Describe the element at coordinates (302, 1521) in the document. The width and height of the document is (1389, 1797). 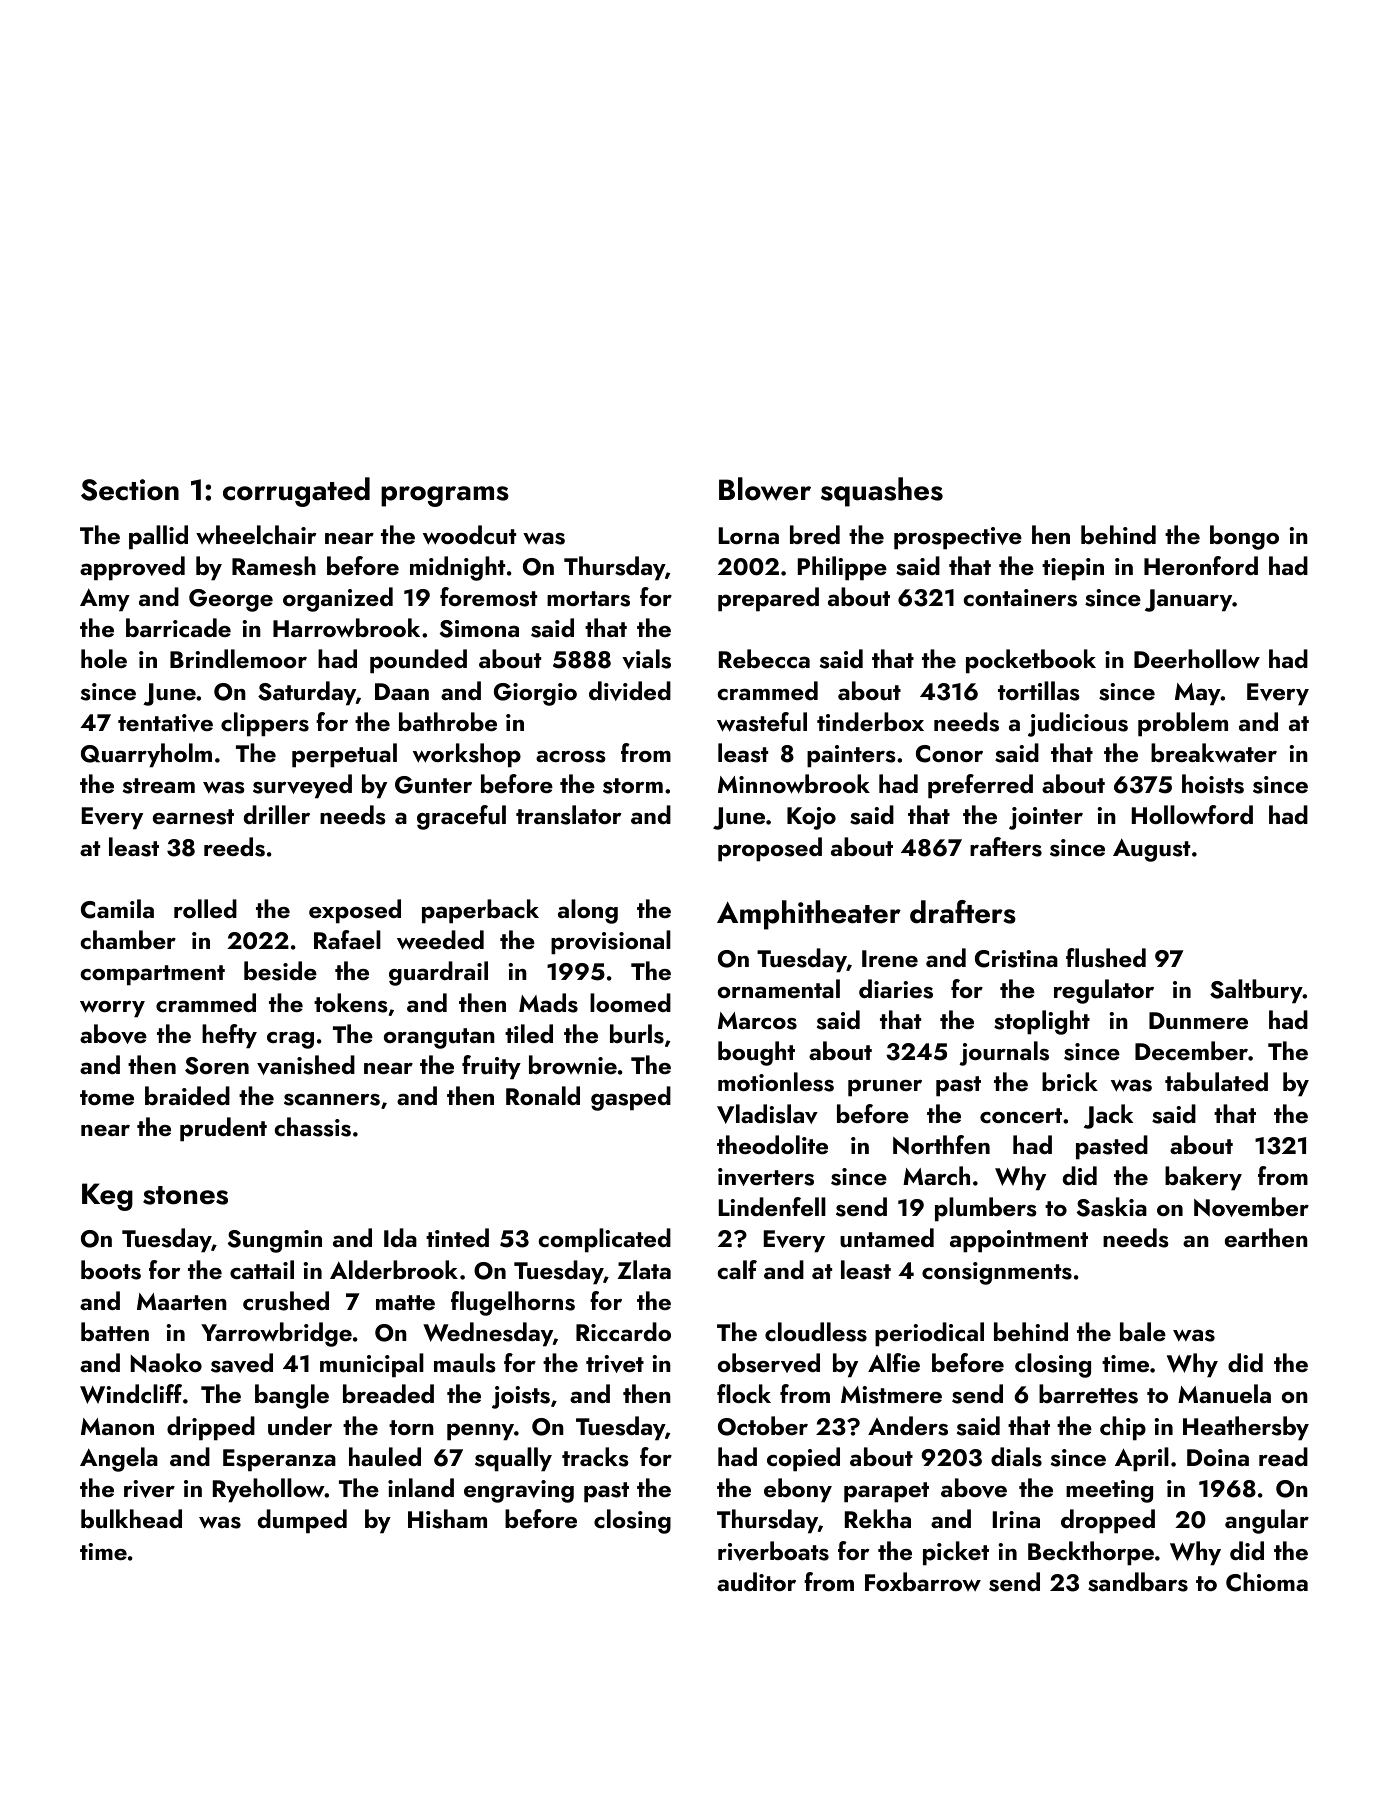
I see `dumped` at that location.
